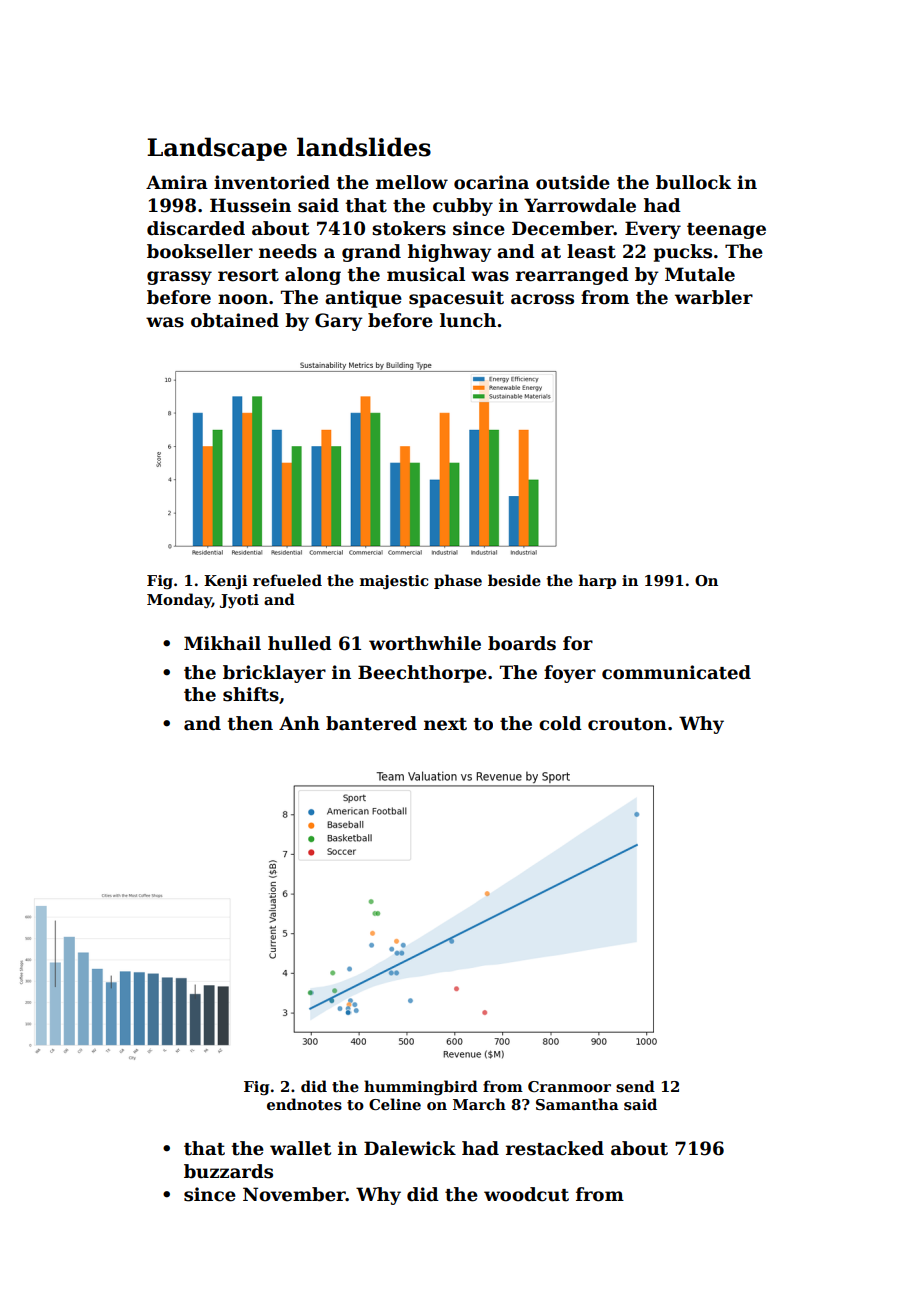  I want to click on bullock, so click(693, 182).
